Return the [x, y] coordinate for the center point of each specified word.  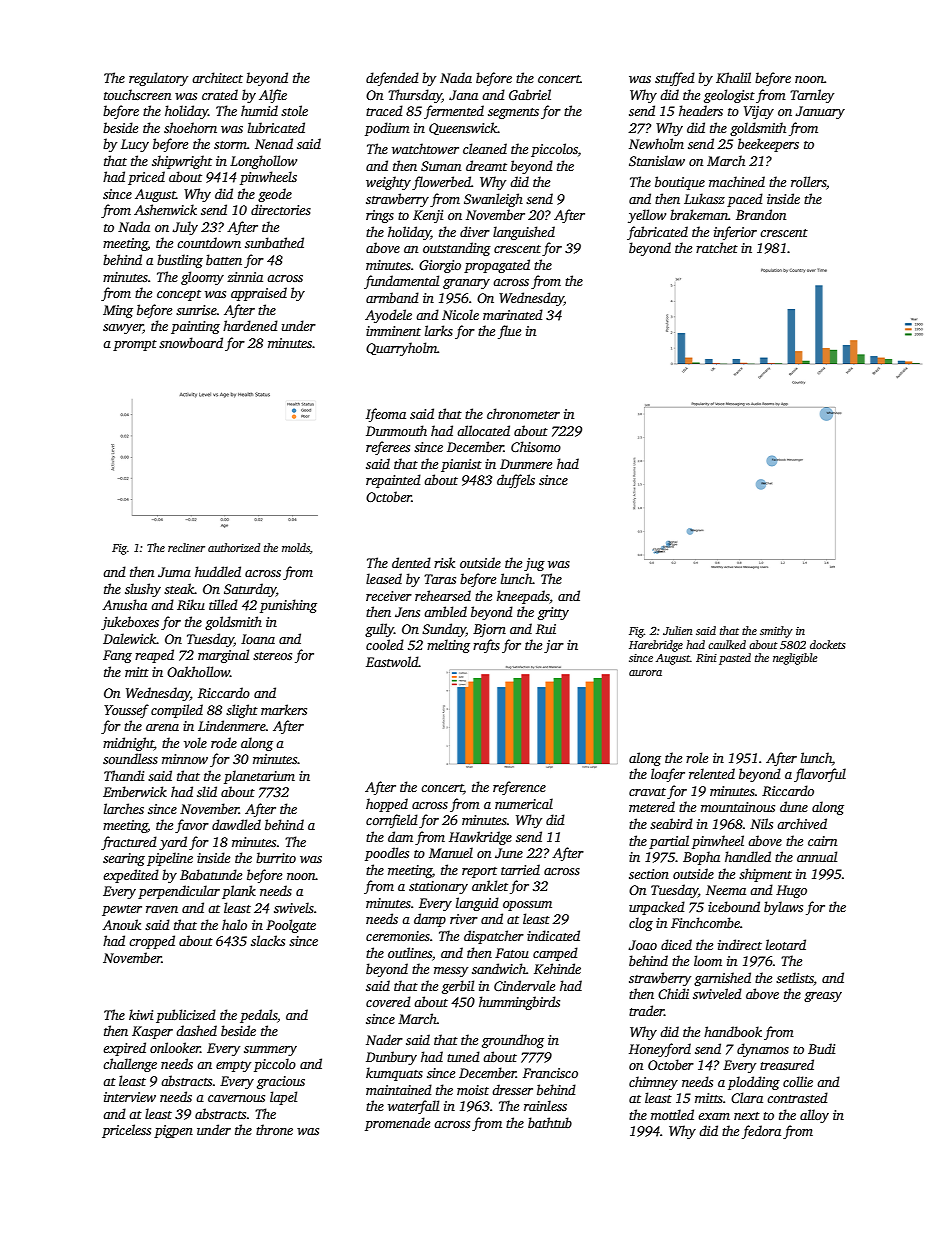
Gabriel [530, 94]
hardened [250, 325]
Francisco [550, 1073]
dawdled [236, 824]
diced [676, 944]
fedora [761, 1132]
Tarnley [812, 96]
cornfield [392, 821]
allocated [483, 430]
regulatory [158, 79]
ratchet [717, 247]
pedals [258, 1016]
